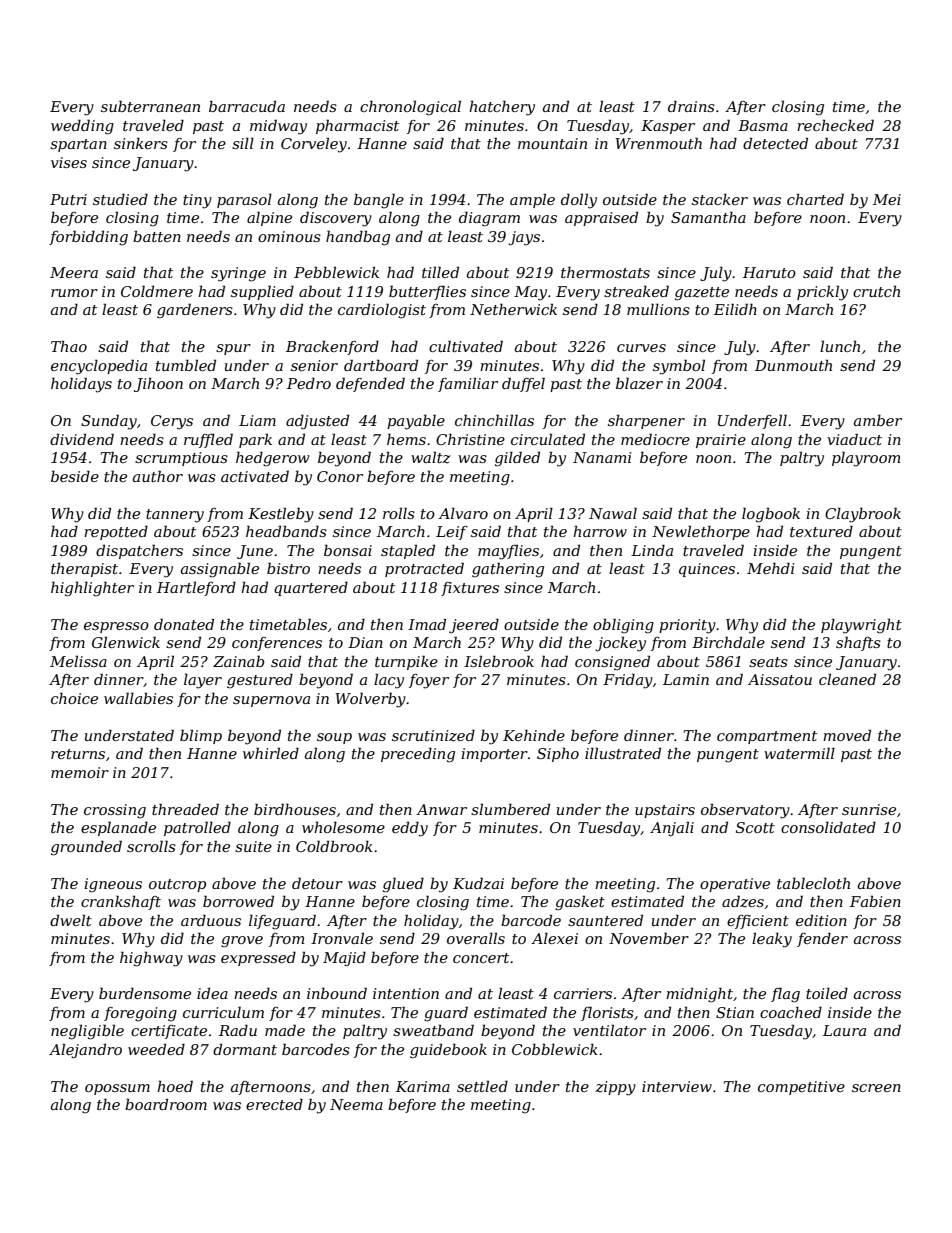  Describe the element at coordinates (615, 1088) in the screenshot. I see `zippy` at that location.
